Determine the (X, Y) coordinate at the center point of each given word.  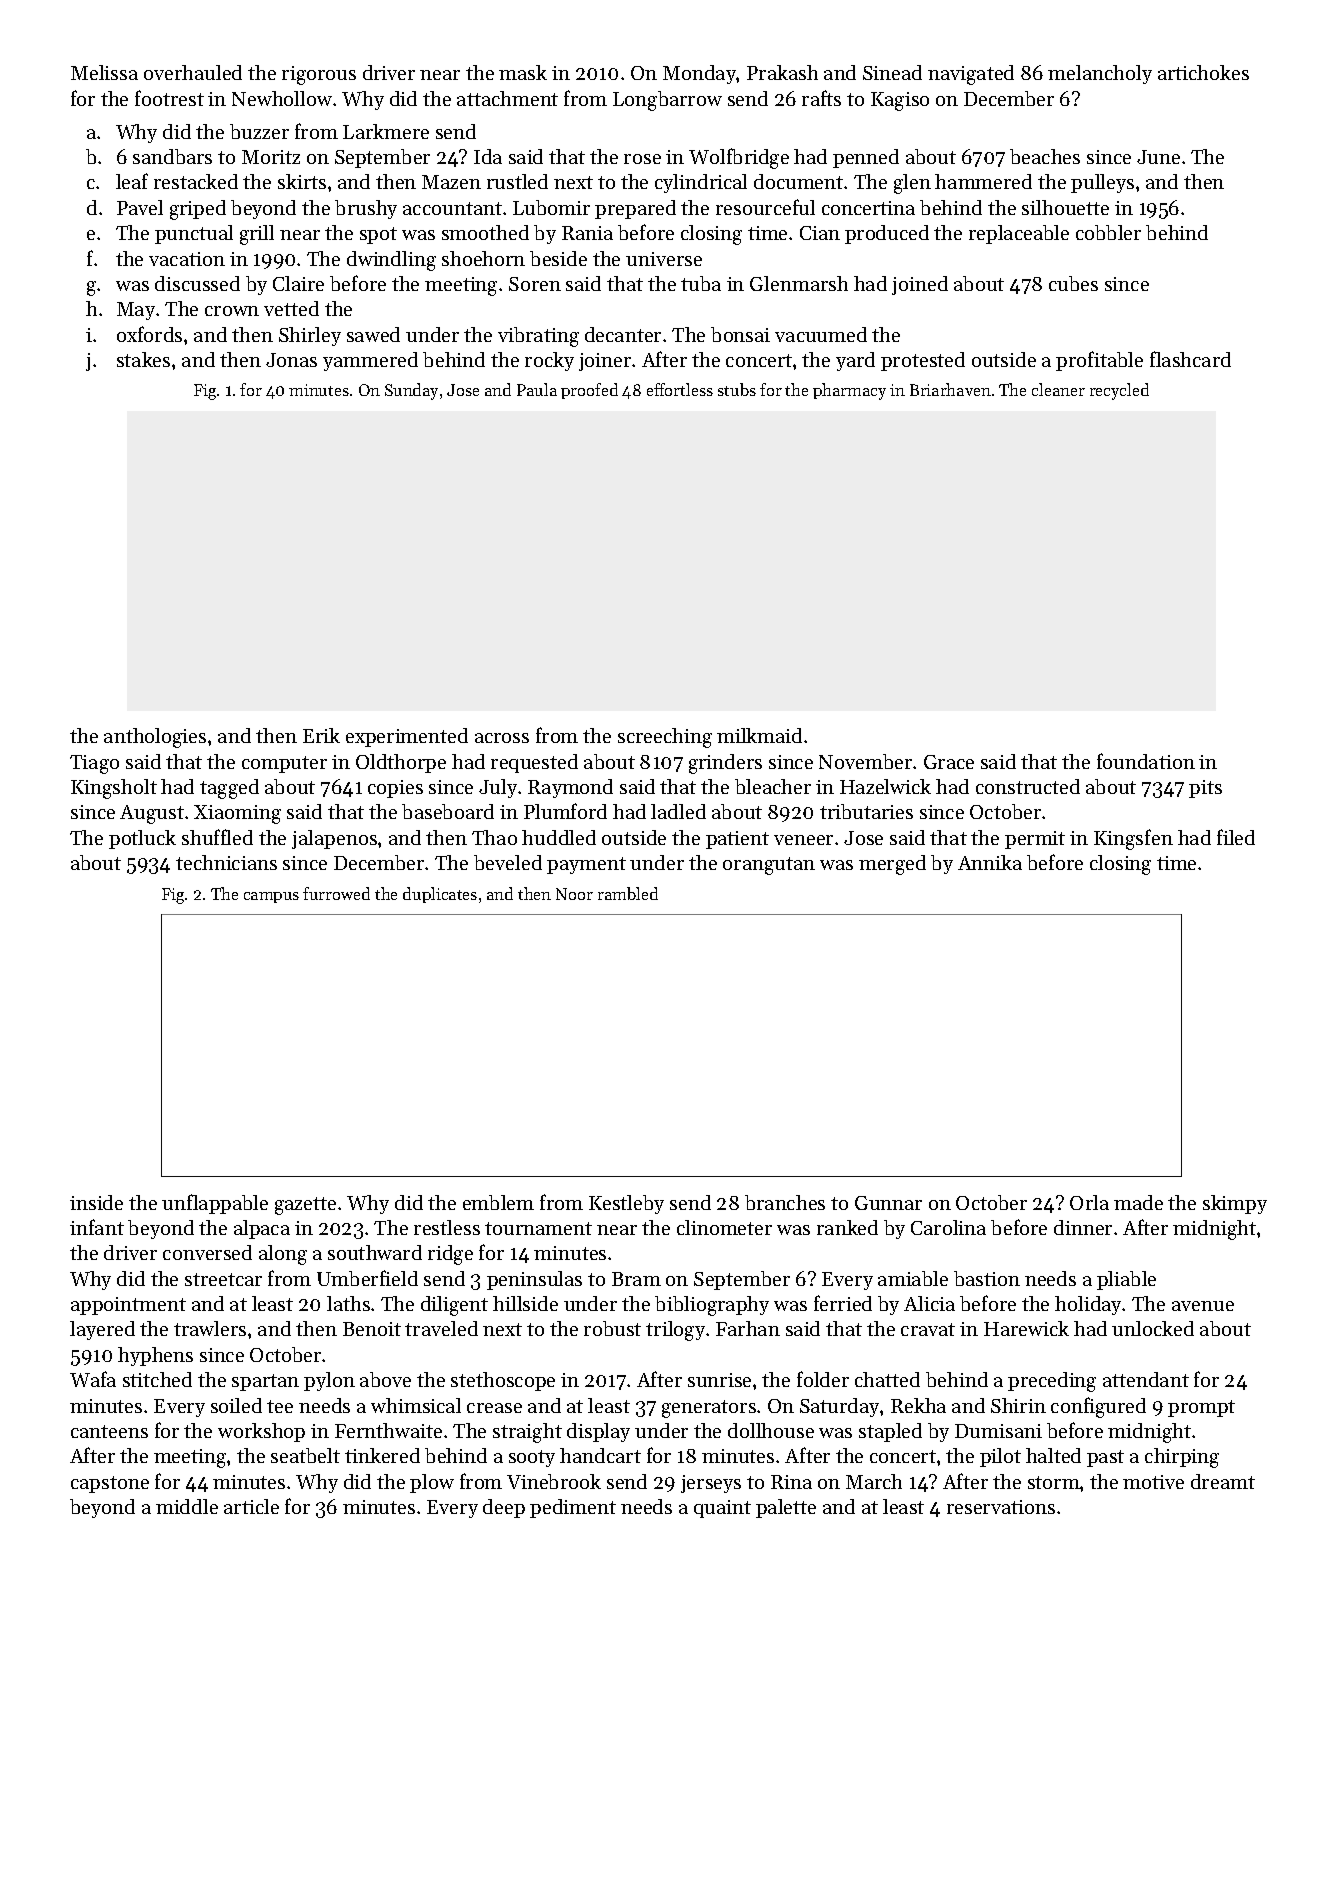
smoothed (485, 232)
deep (504, 1508)
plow (432, 1483)
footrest (169, 98)
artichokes (1203, 72)
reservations (1001, 1507)
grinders (725, 764)
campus (271, 897)
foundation (1146, 761)
